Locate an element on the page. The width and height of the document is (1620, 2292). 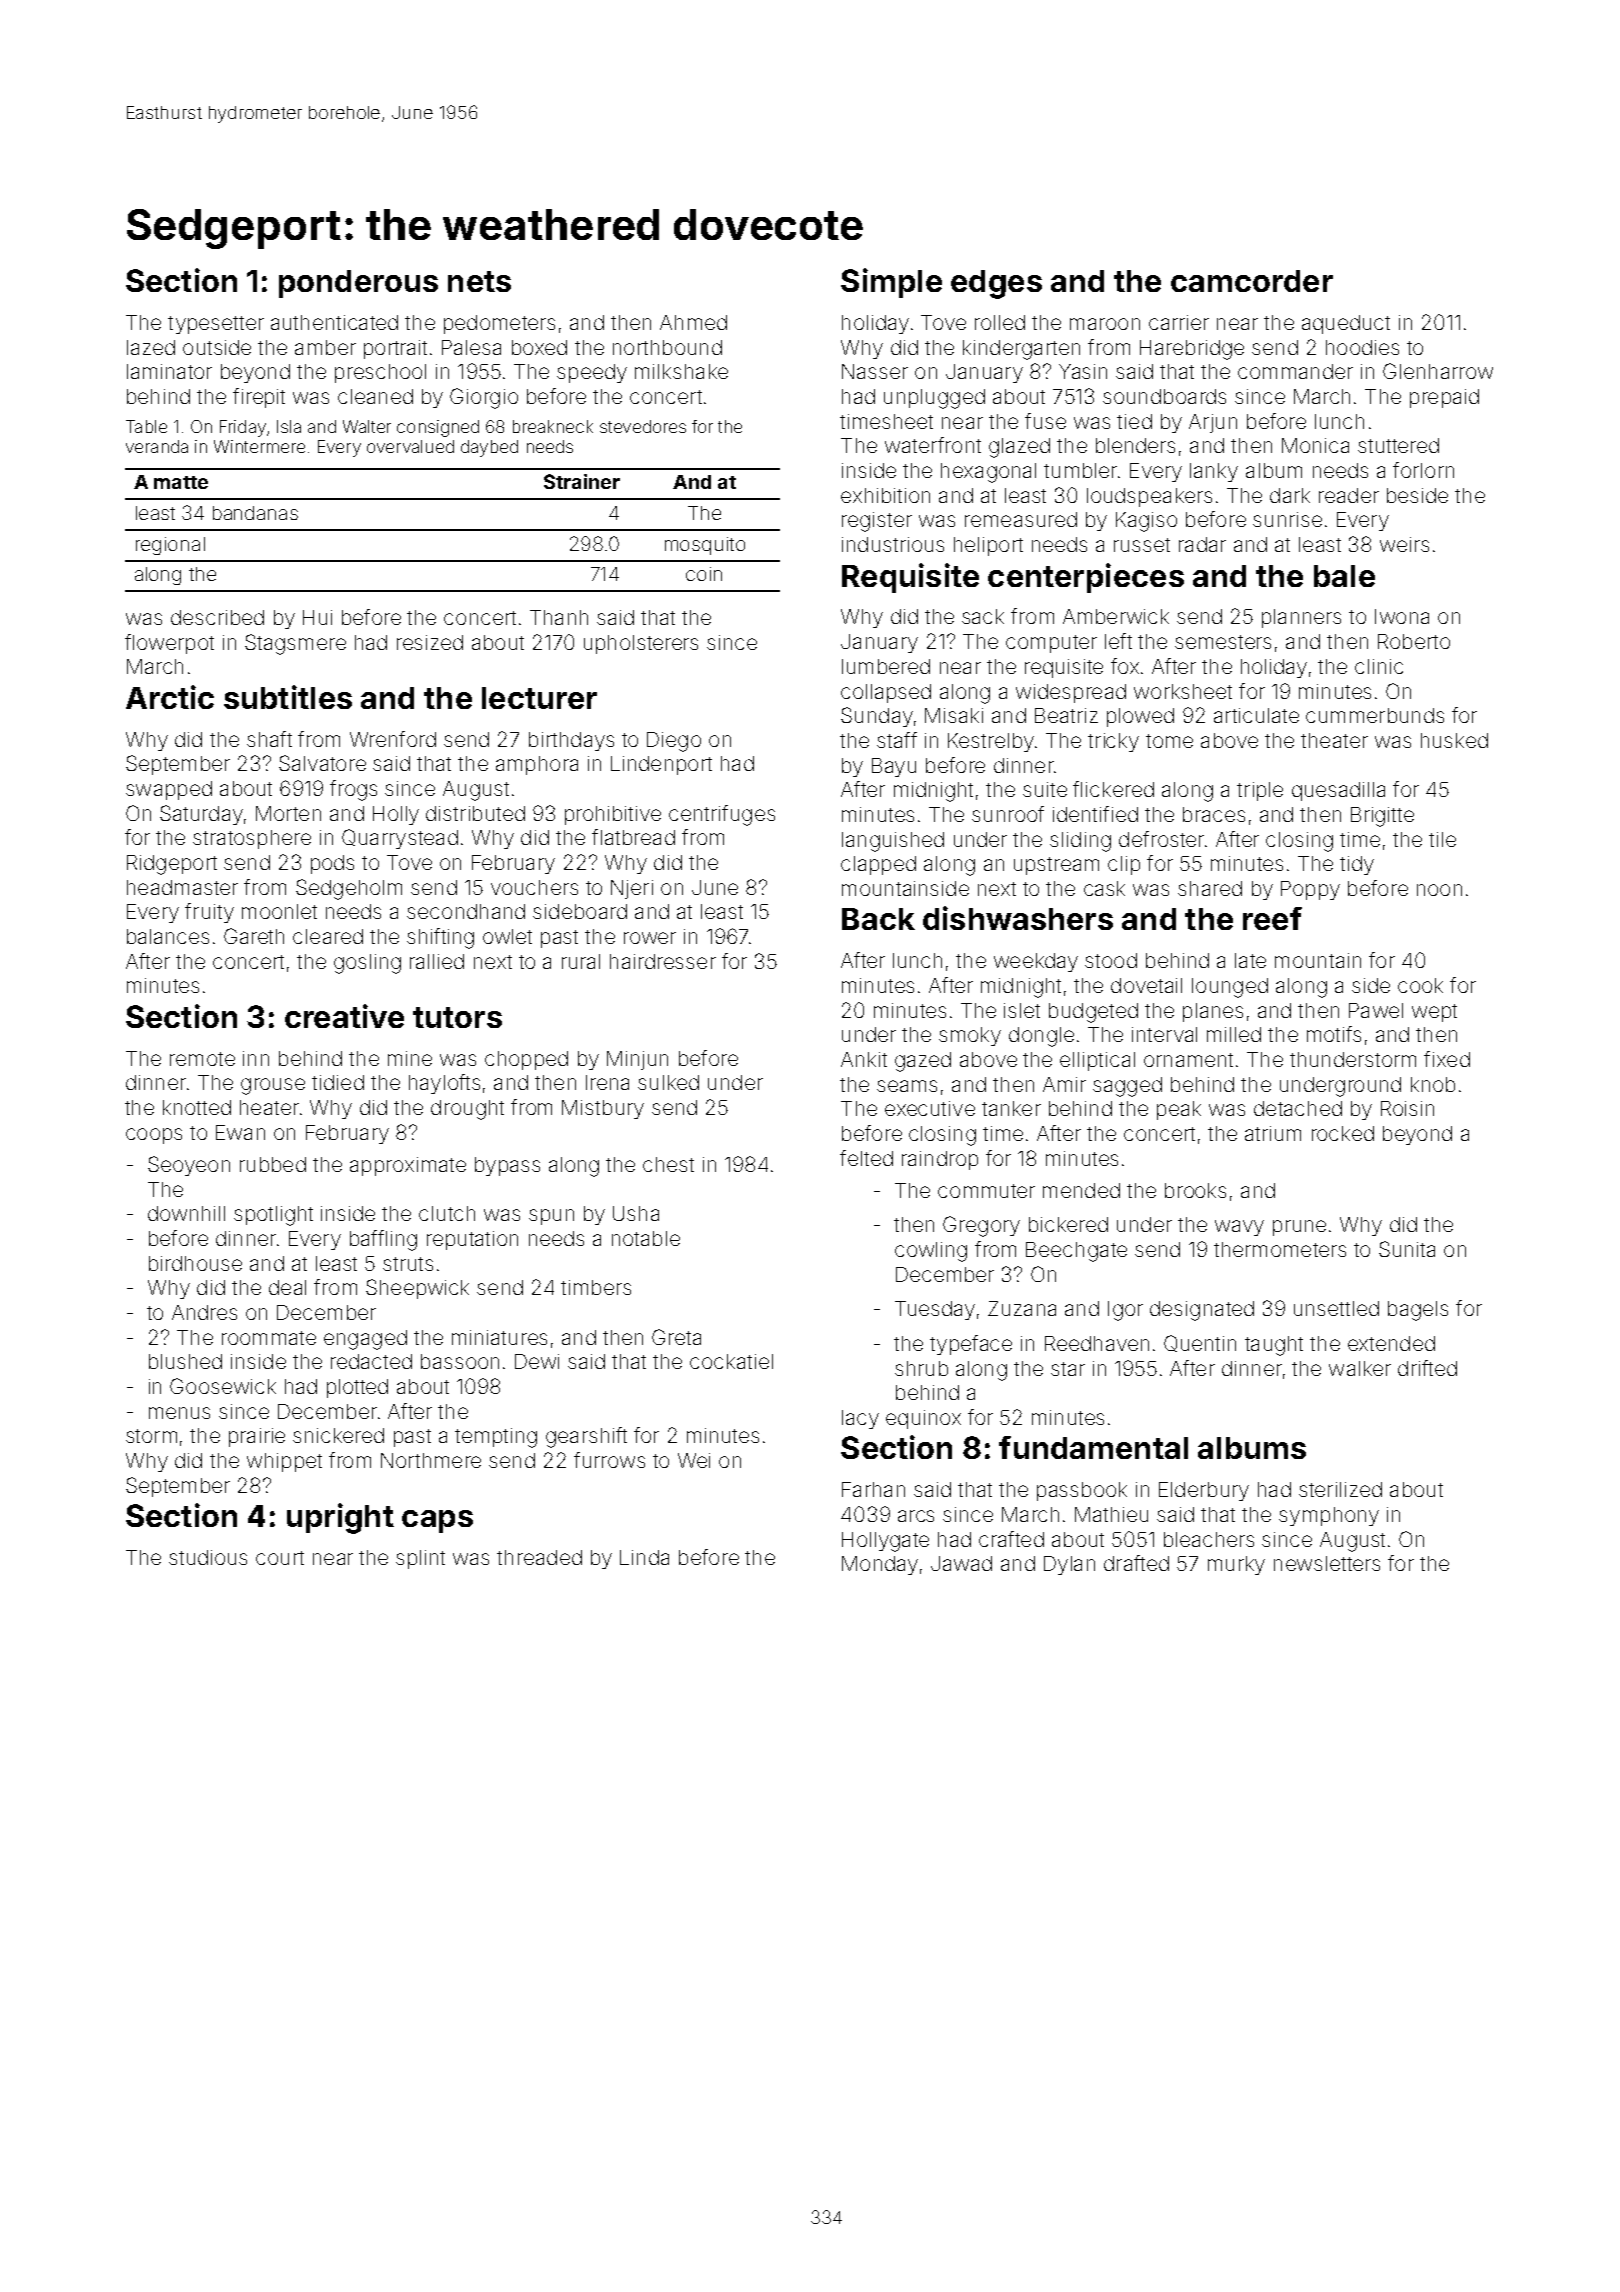
studious is located at coordinates (208, 1557).
